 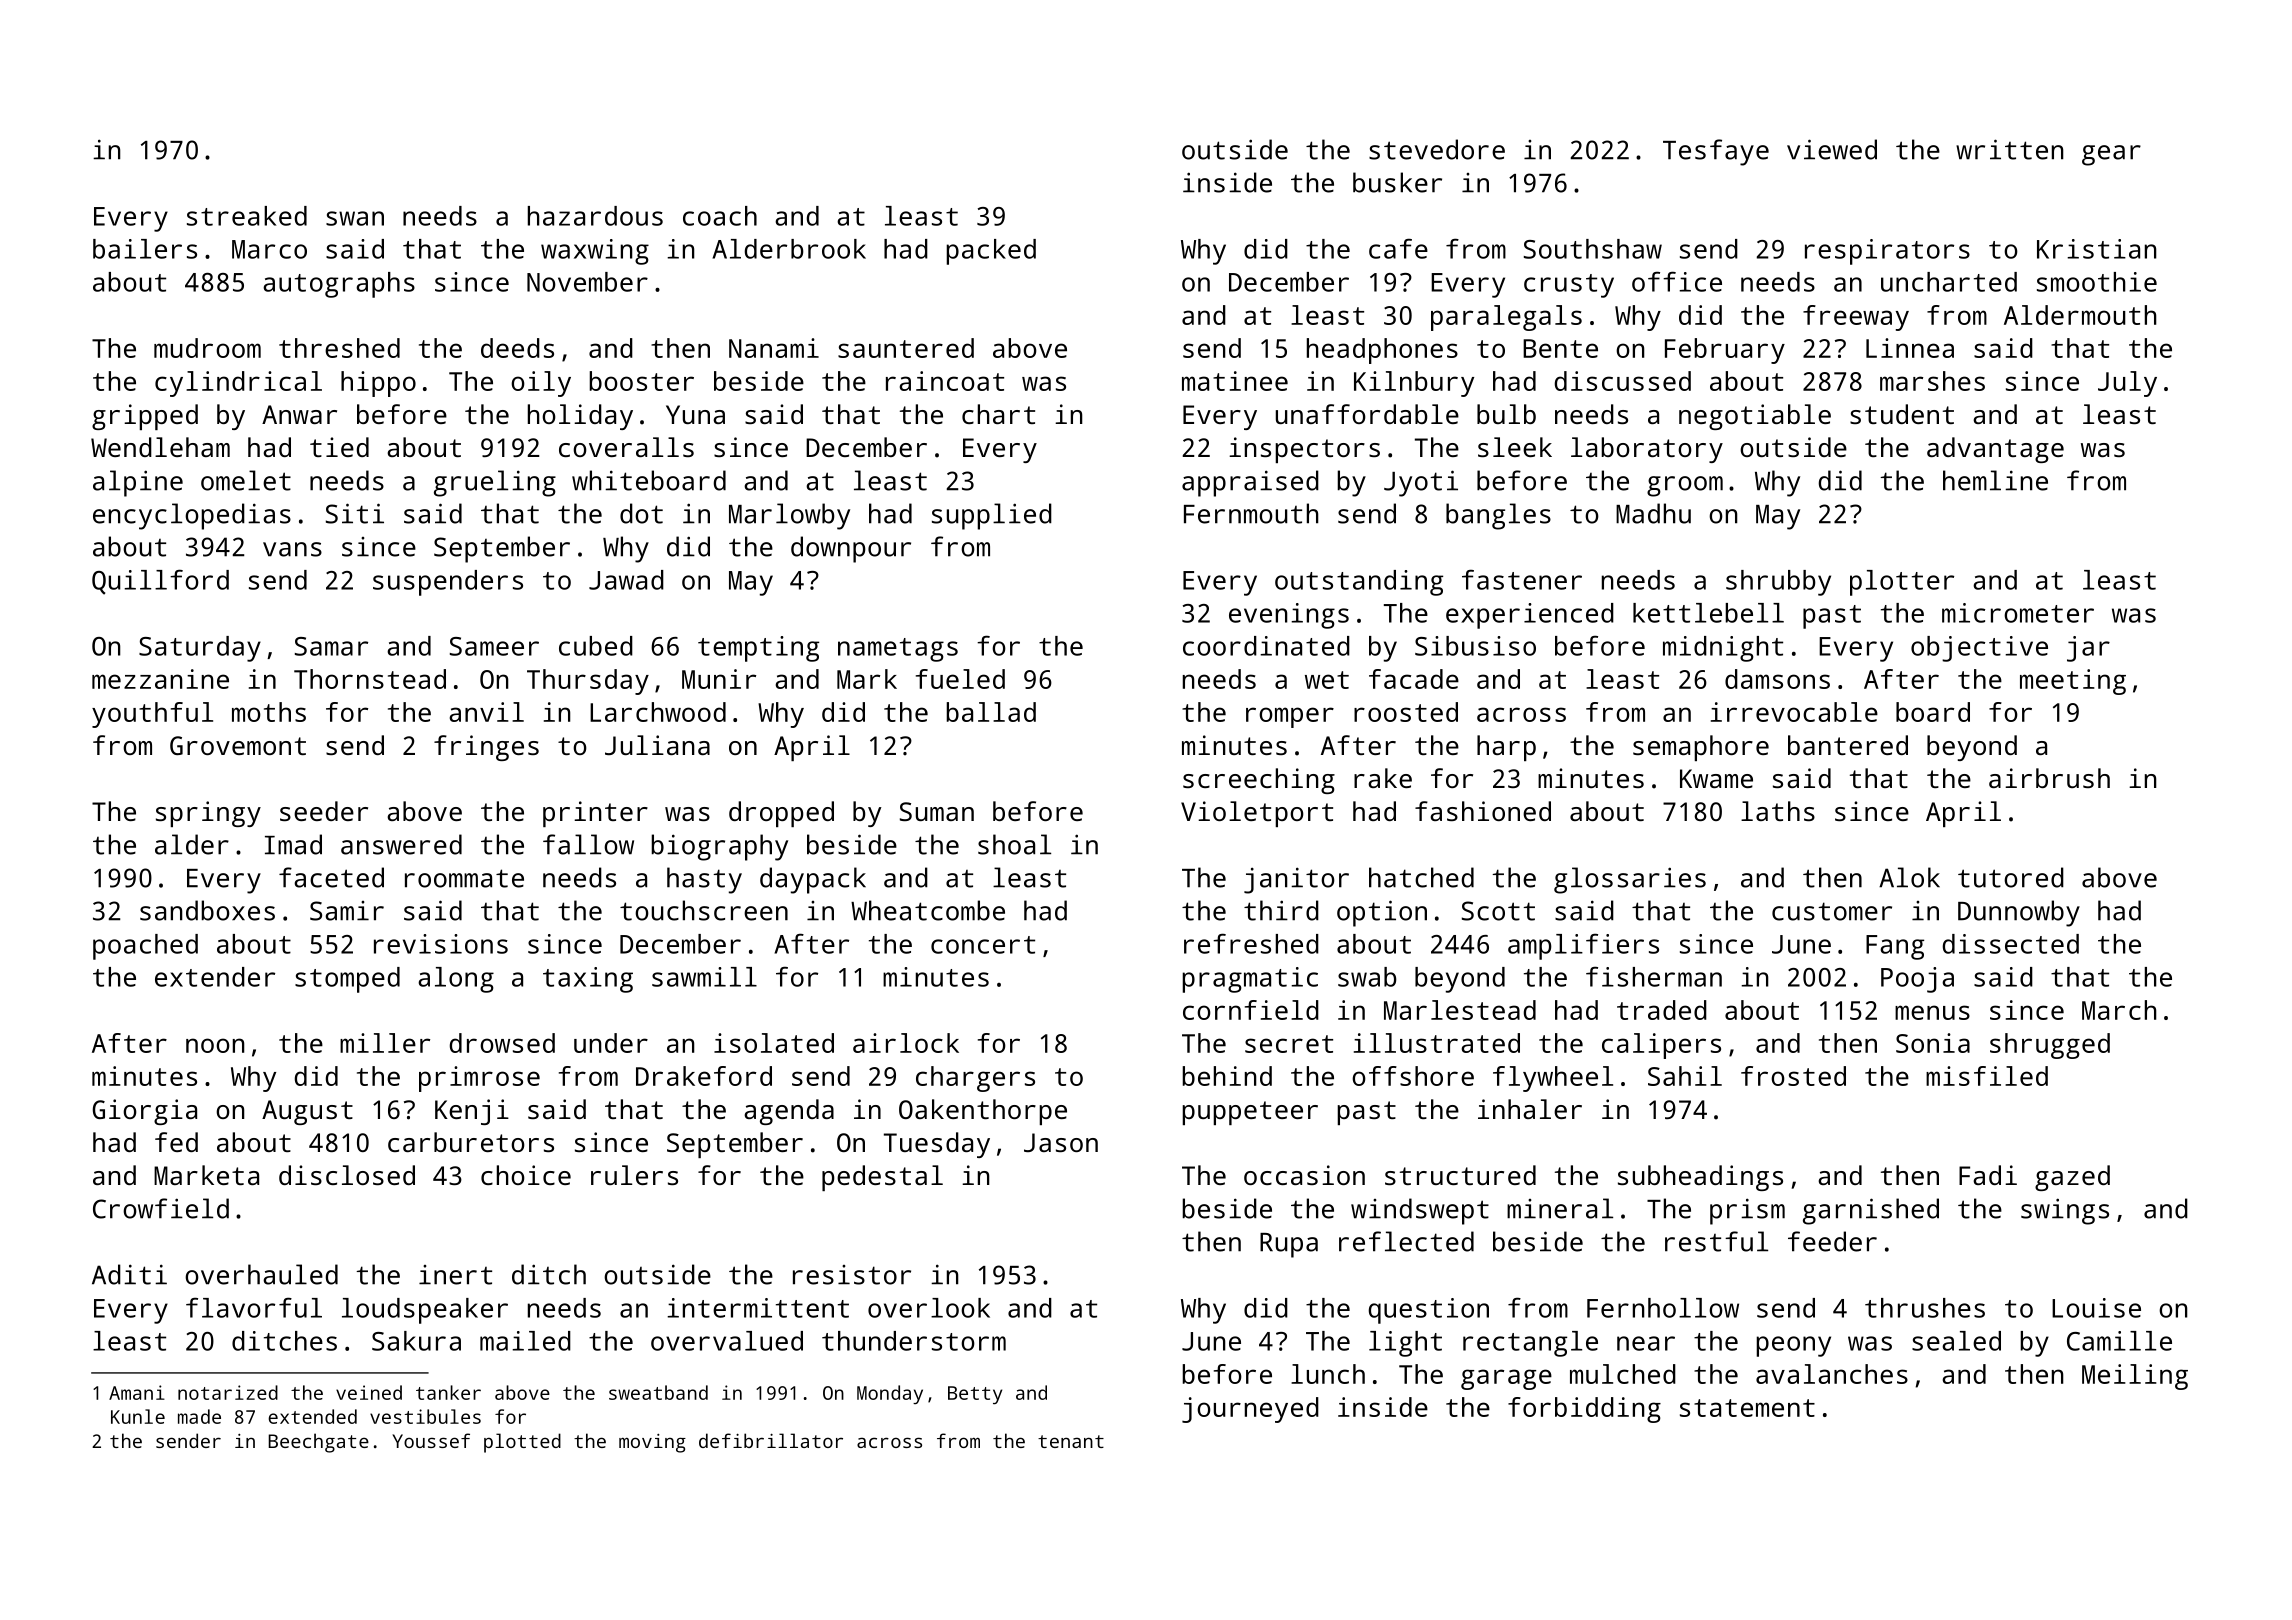 I want to click on Sahil, so click(x=1685, y=1076).
